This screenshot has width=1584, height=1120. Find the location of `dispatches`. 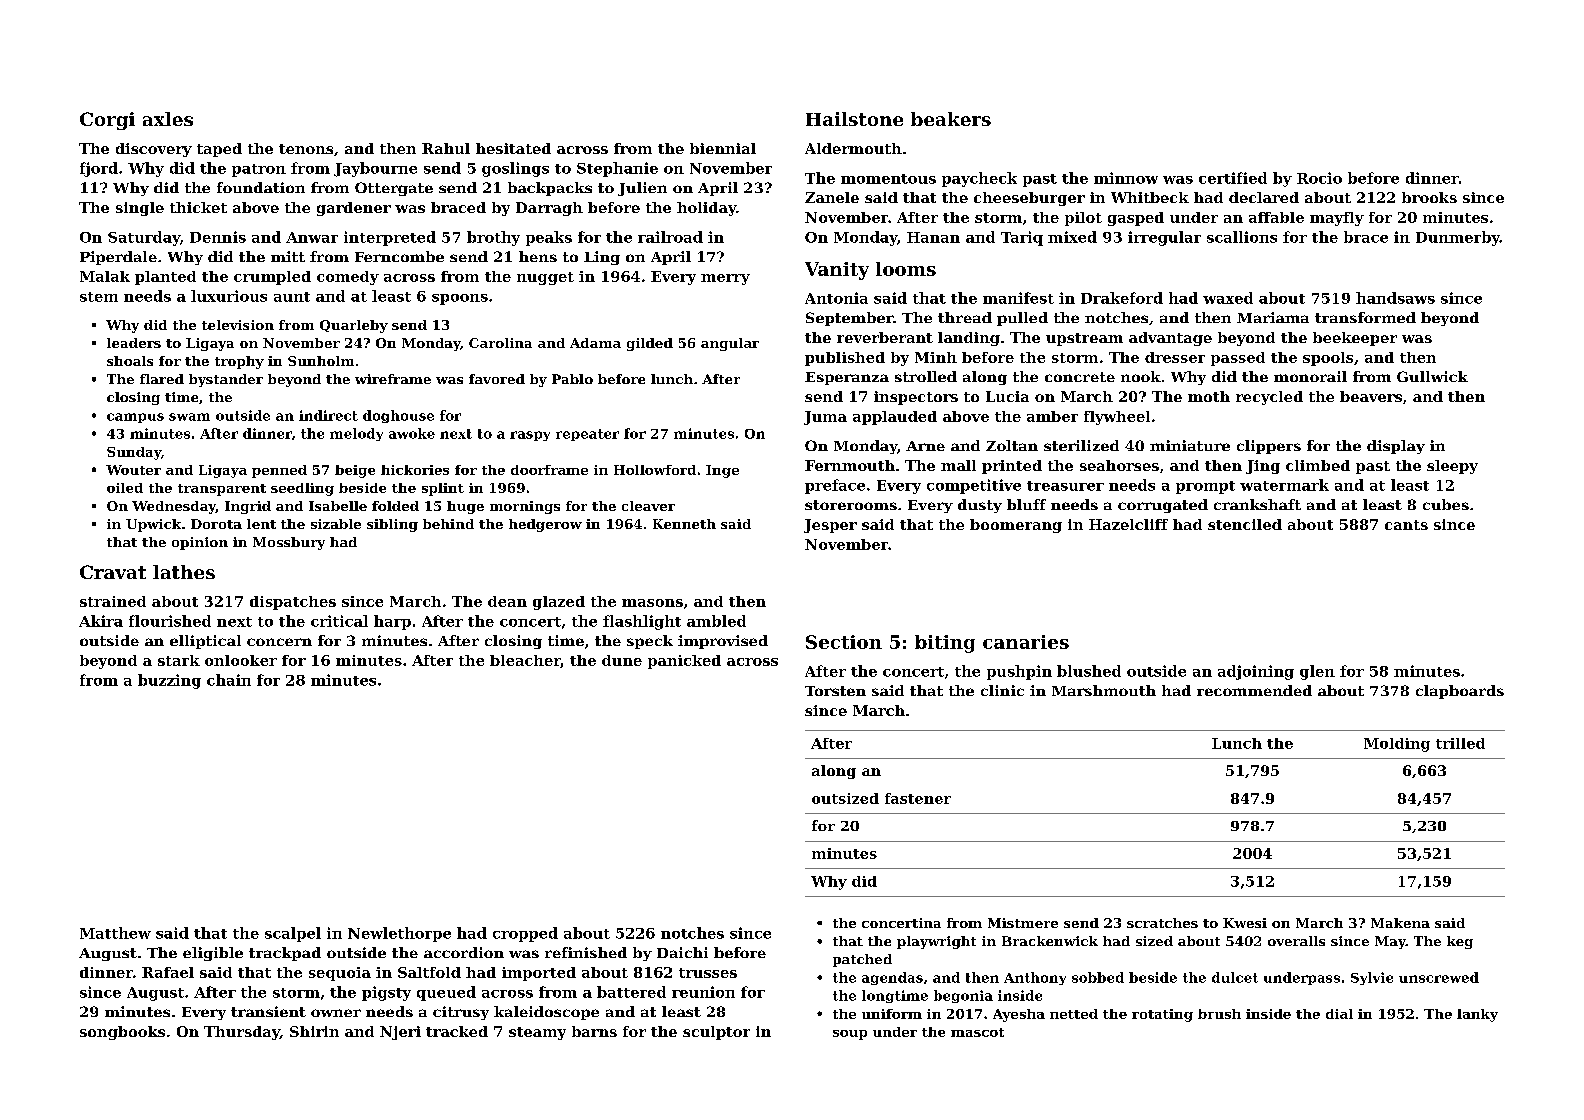

dispatches is located at coordinates (293, 603).
